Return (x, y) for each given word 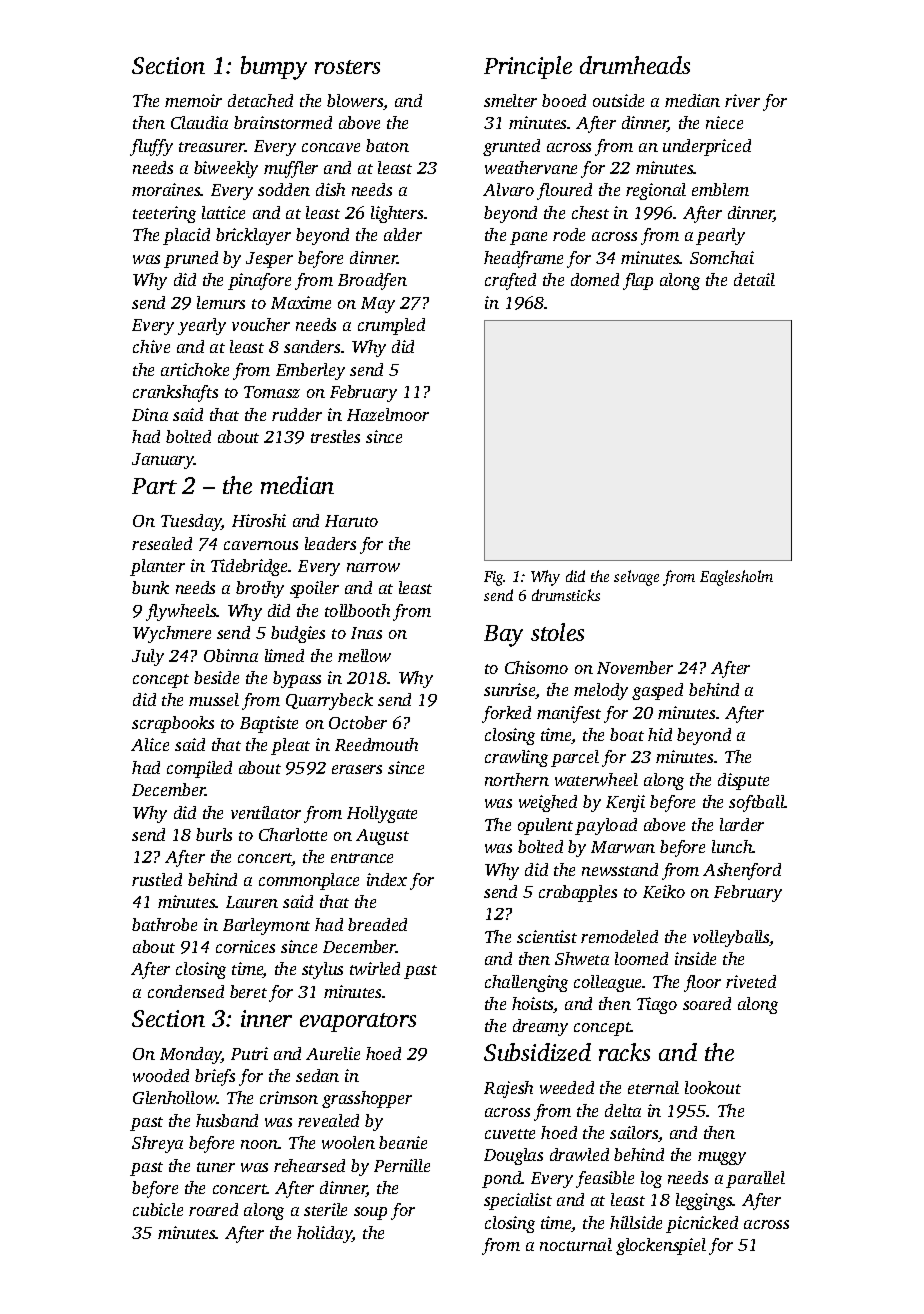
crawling (516, 758)
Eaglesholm (736, 578)
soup (370, 1213)
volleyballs (731, 938)
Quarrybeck (329, 701)
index (387, 879)
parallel (755, 1179)
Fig (494, 578)
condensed (186, 991)
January (163, 461)
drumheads (635, 65)
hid (660, 734)
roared (213, 1209)
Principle (528, 67)
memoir (193, 100)
